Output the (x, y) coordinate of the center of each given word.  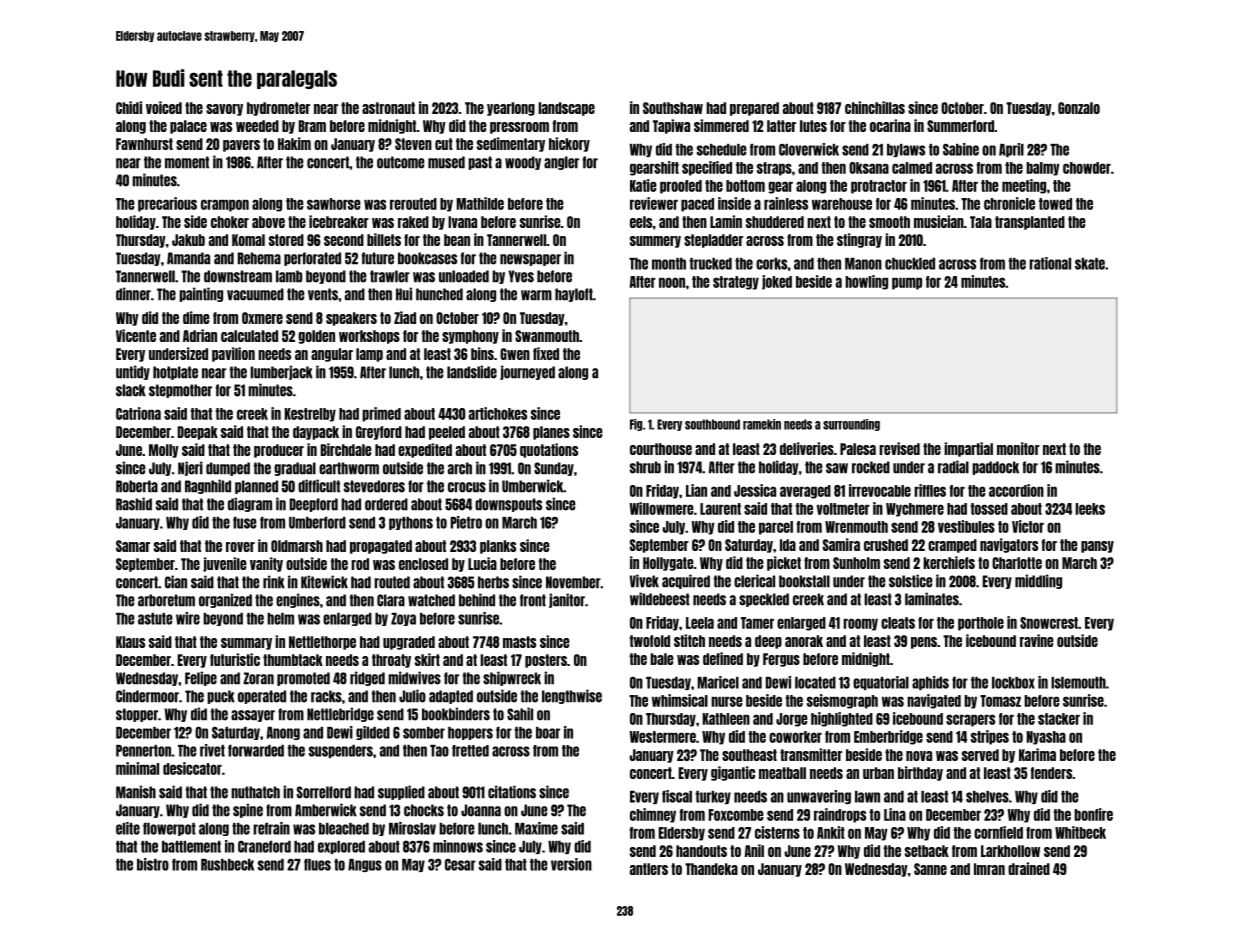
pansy (1097, 547)
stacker (1059, 719)
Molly (164, 451)
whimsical (680, 700)
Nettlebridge (340, 714)
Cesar (460, 865)
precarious (167, 204)
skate (1090, 264)
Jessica (755, 490)
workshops (369, 337)
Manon (863, 264)
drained (1029, 868)
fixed (546, 353)
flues (317, 864)
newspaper (530, 260)
